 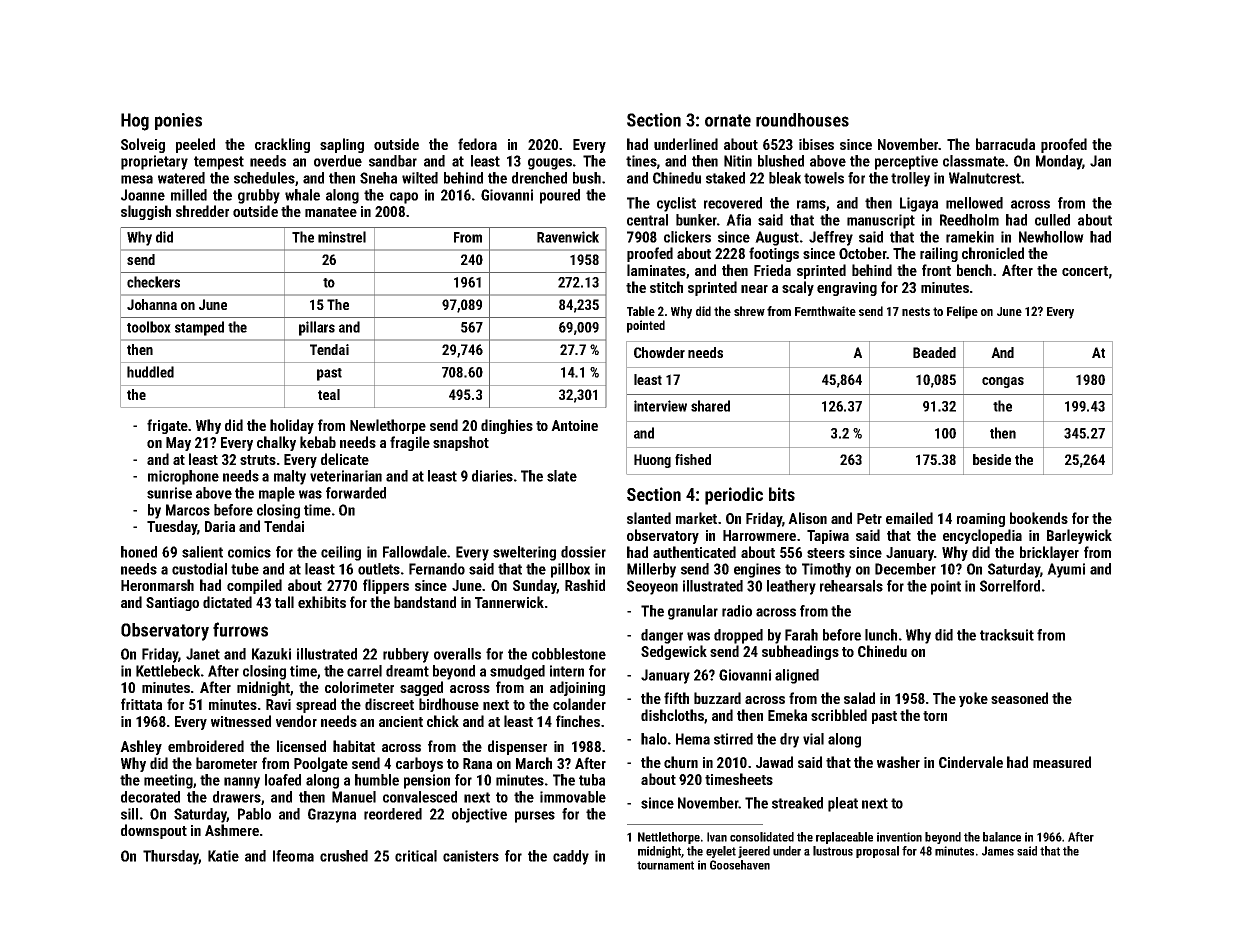 What do you see at coordinates (737, 611) in the page?
I see `radio` at bounding box center [737, 611].
